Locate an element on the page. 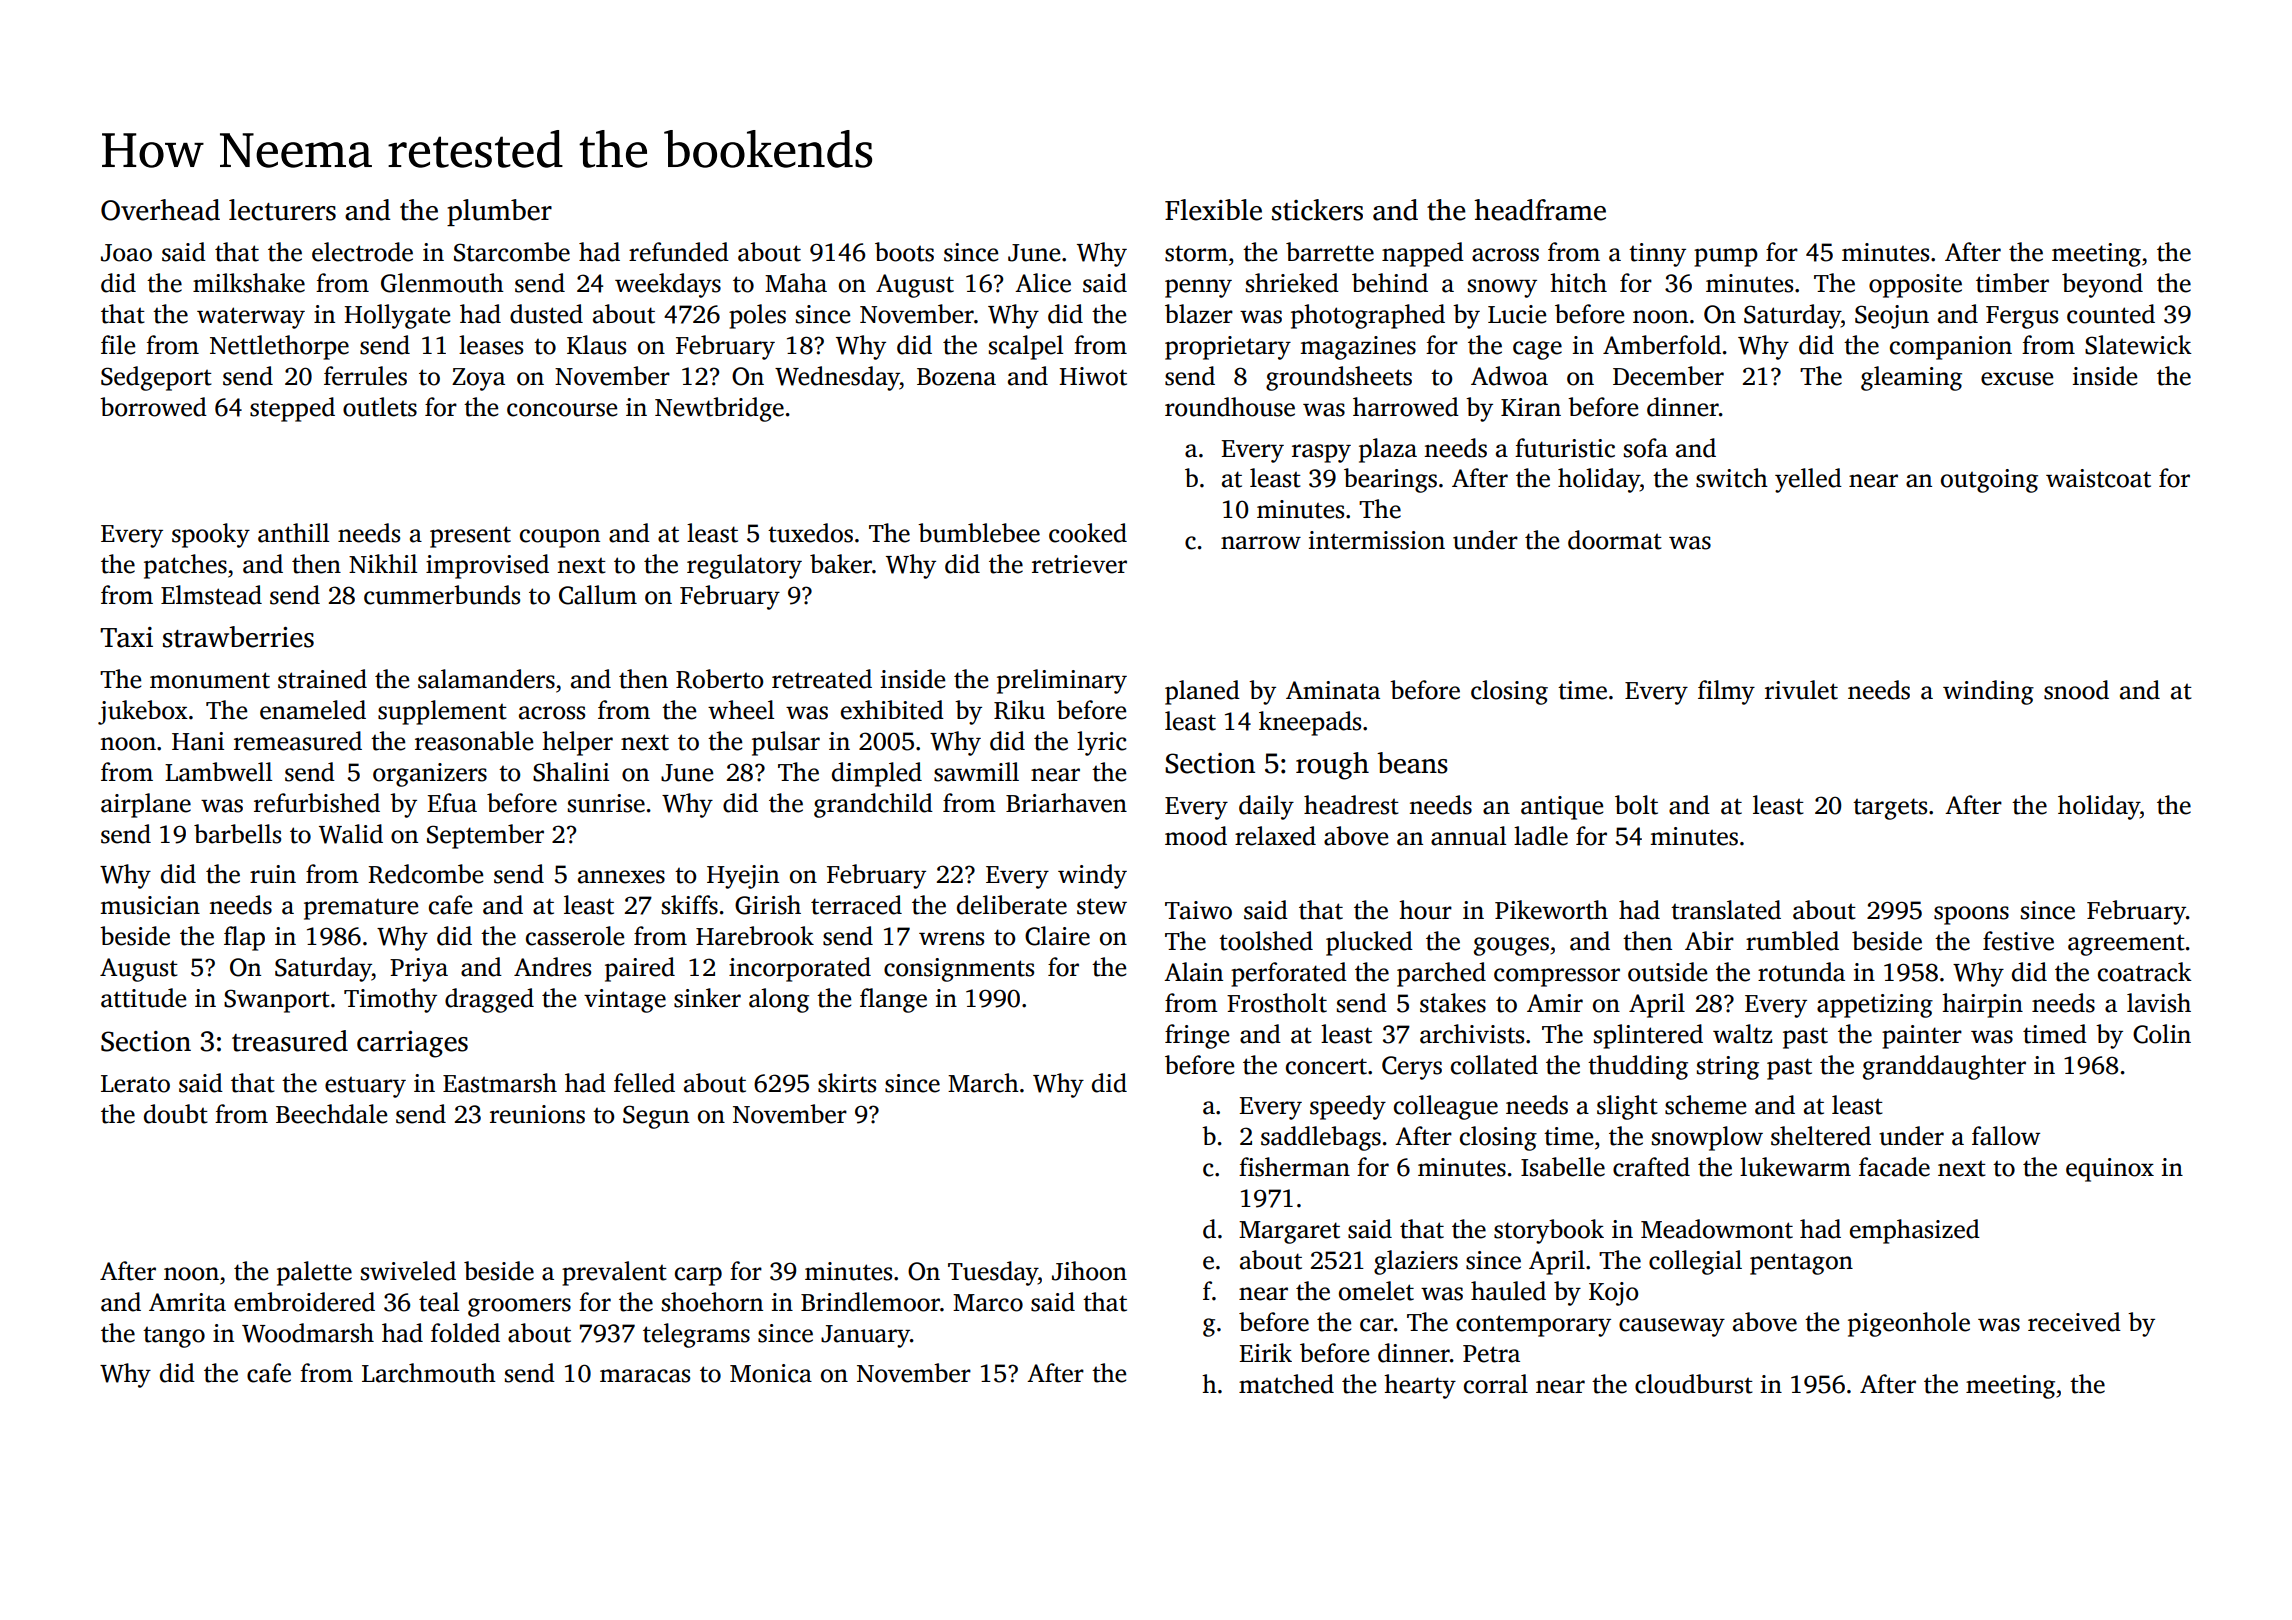 The width and height of the image is (2292, 1620). plumber is located at coordinates (499, 212).
